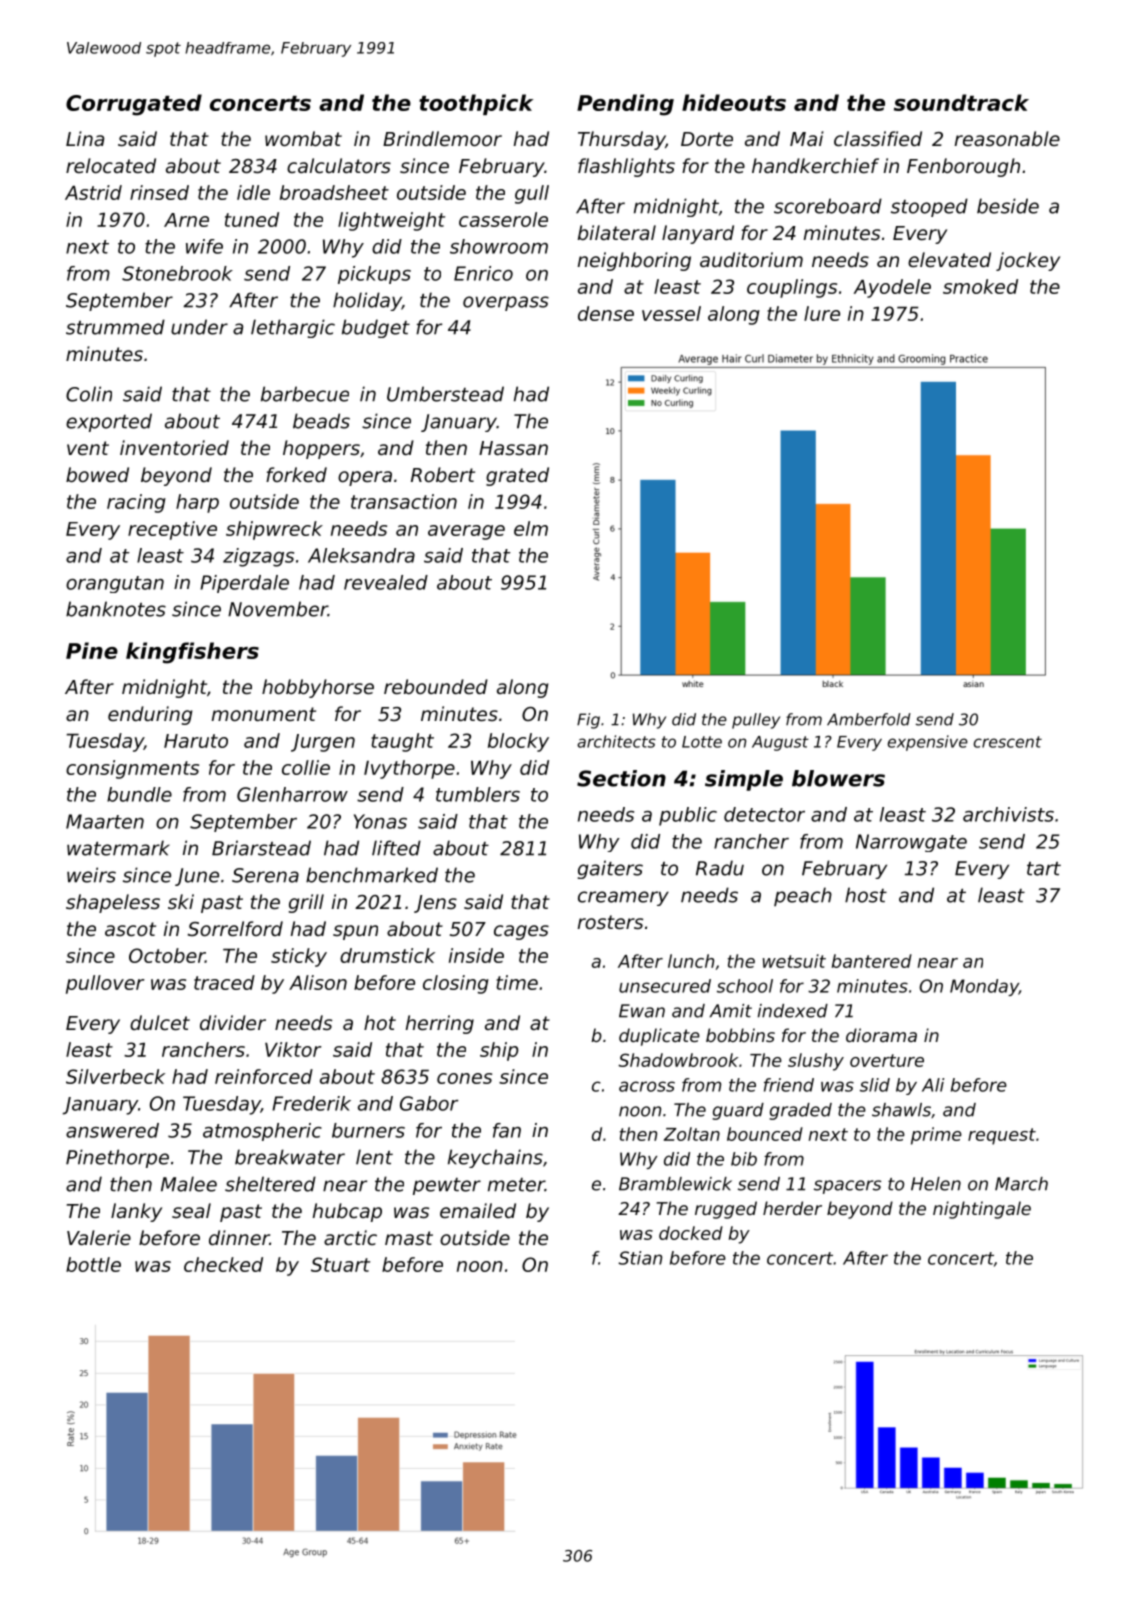 The width and height of the screenshot is (1126, 1600). Describe the element at coordinates (436, 686) in the screenshot. I see `rebounded` at that location.
